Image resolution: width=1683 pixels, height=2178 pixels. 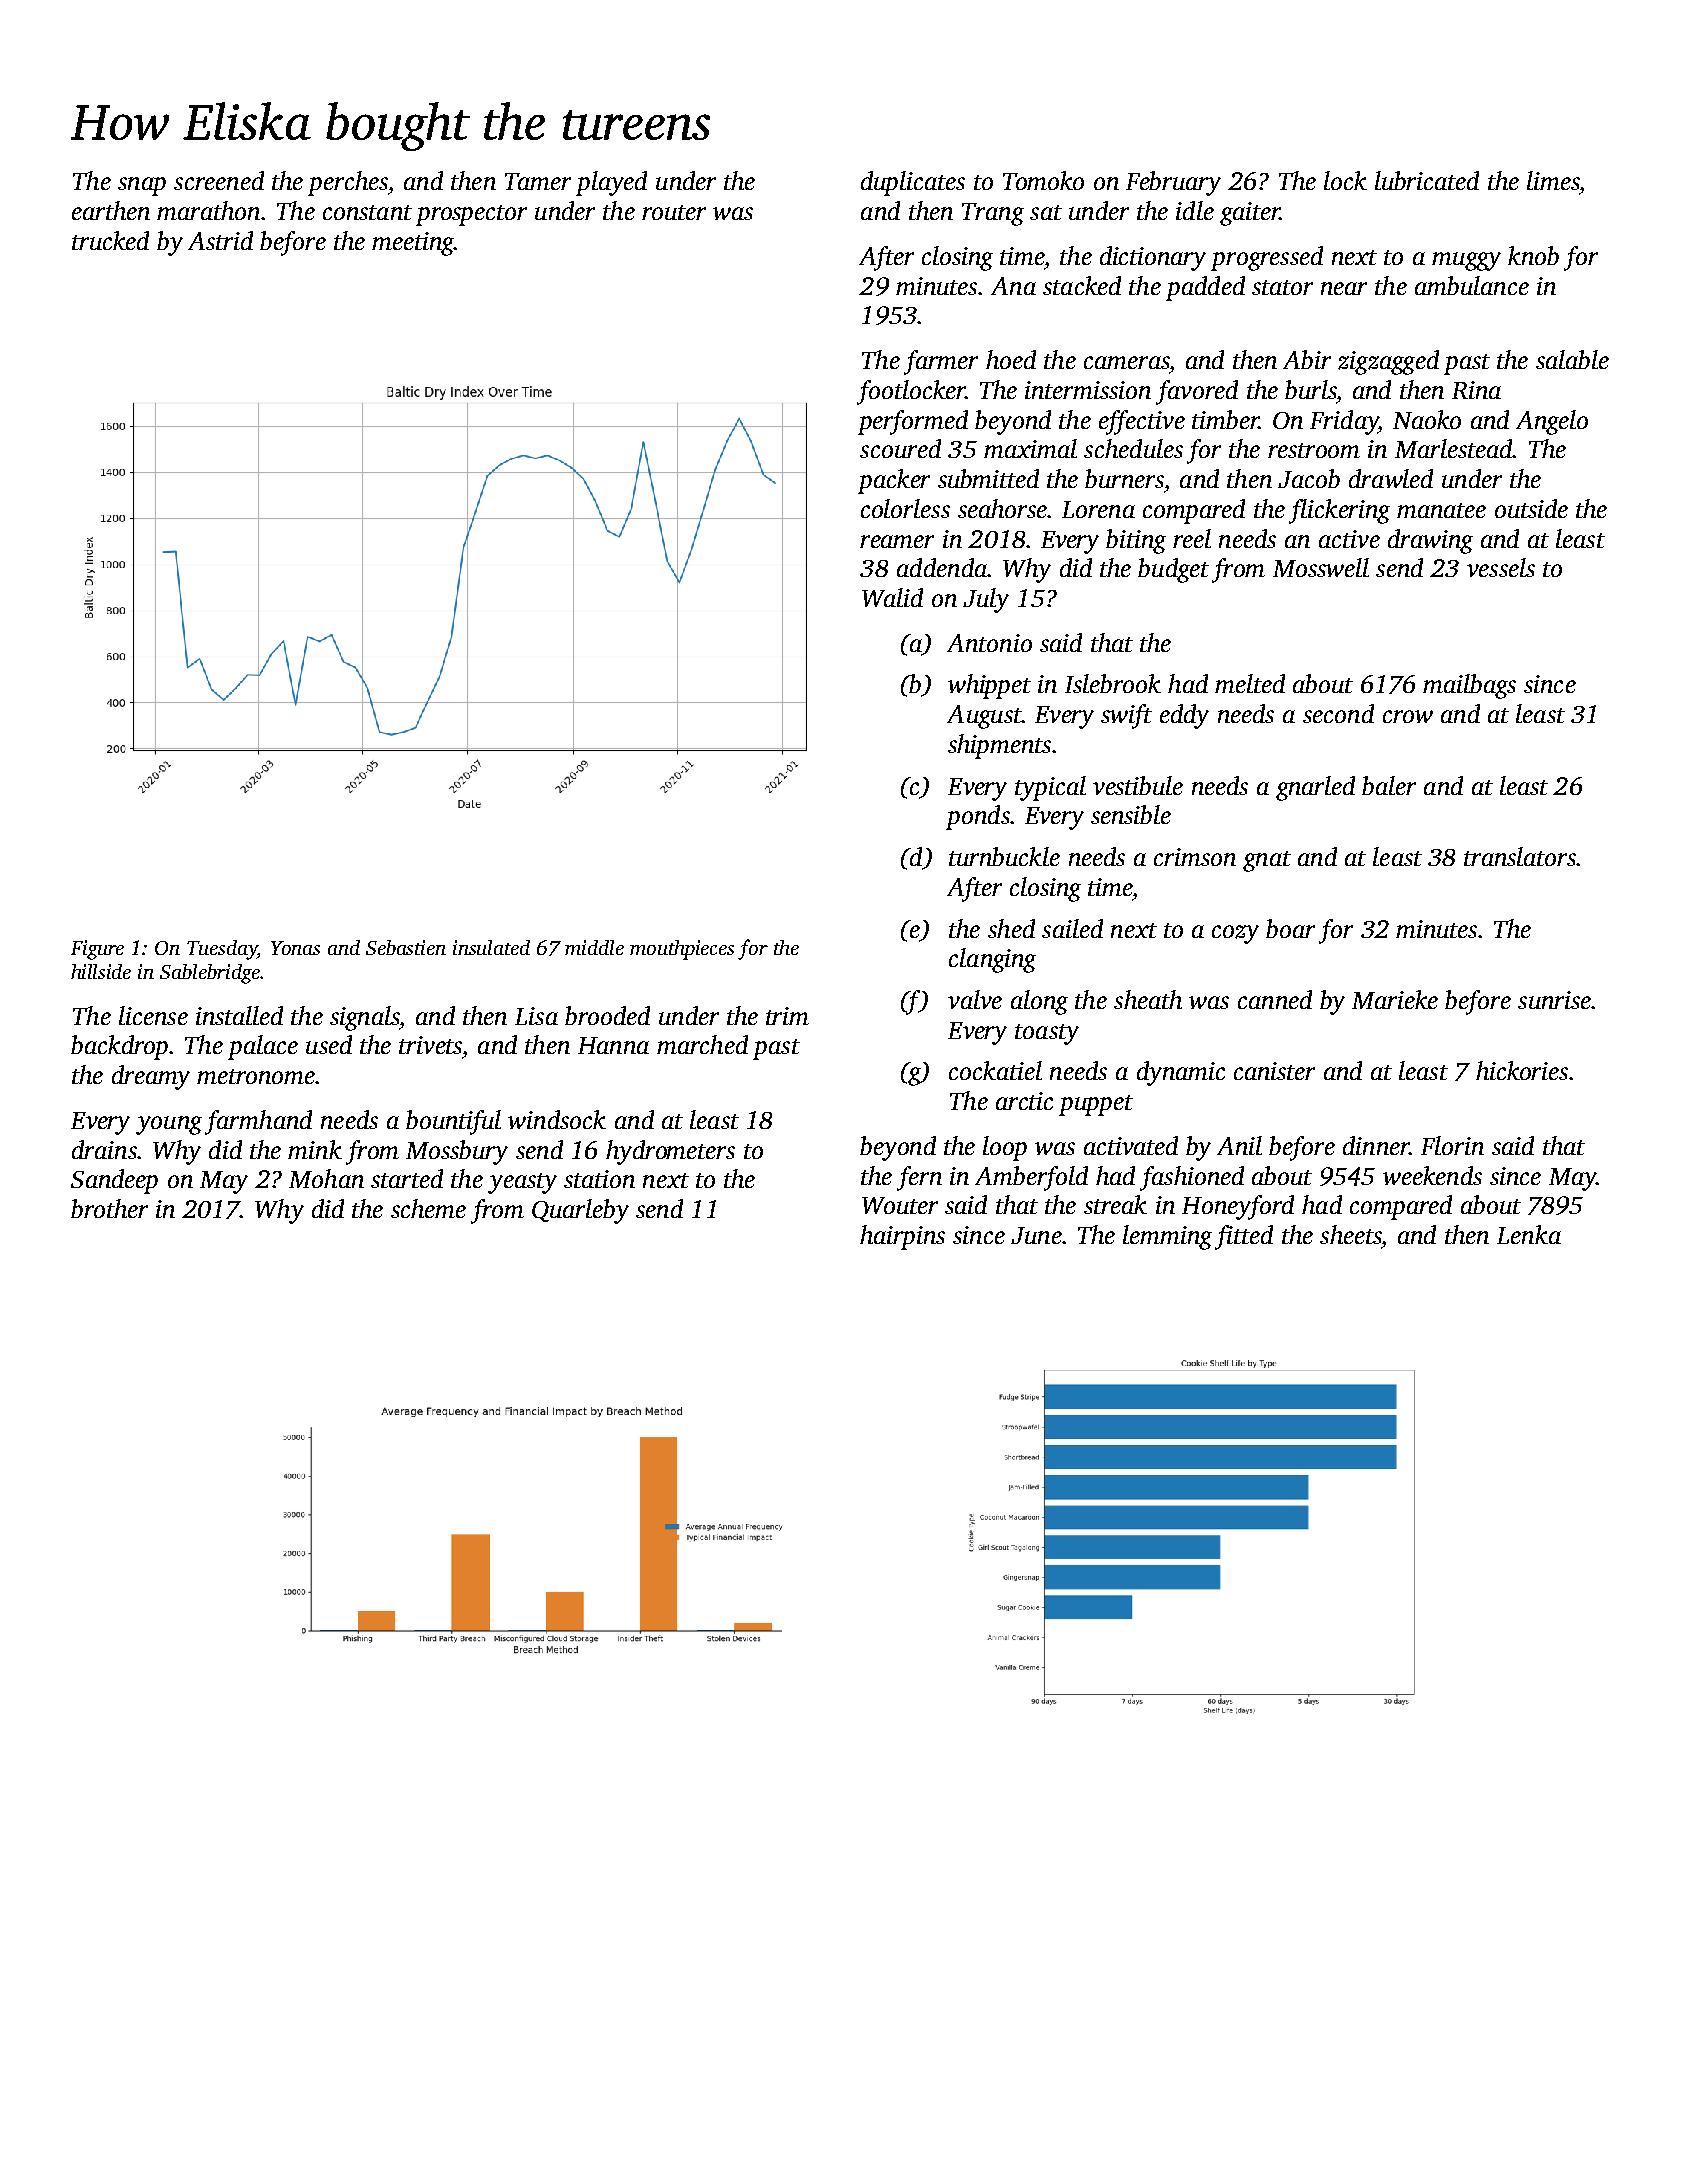 I want to click on farmer, so click(x=941, y=362).
